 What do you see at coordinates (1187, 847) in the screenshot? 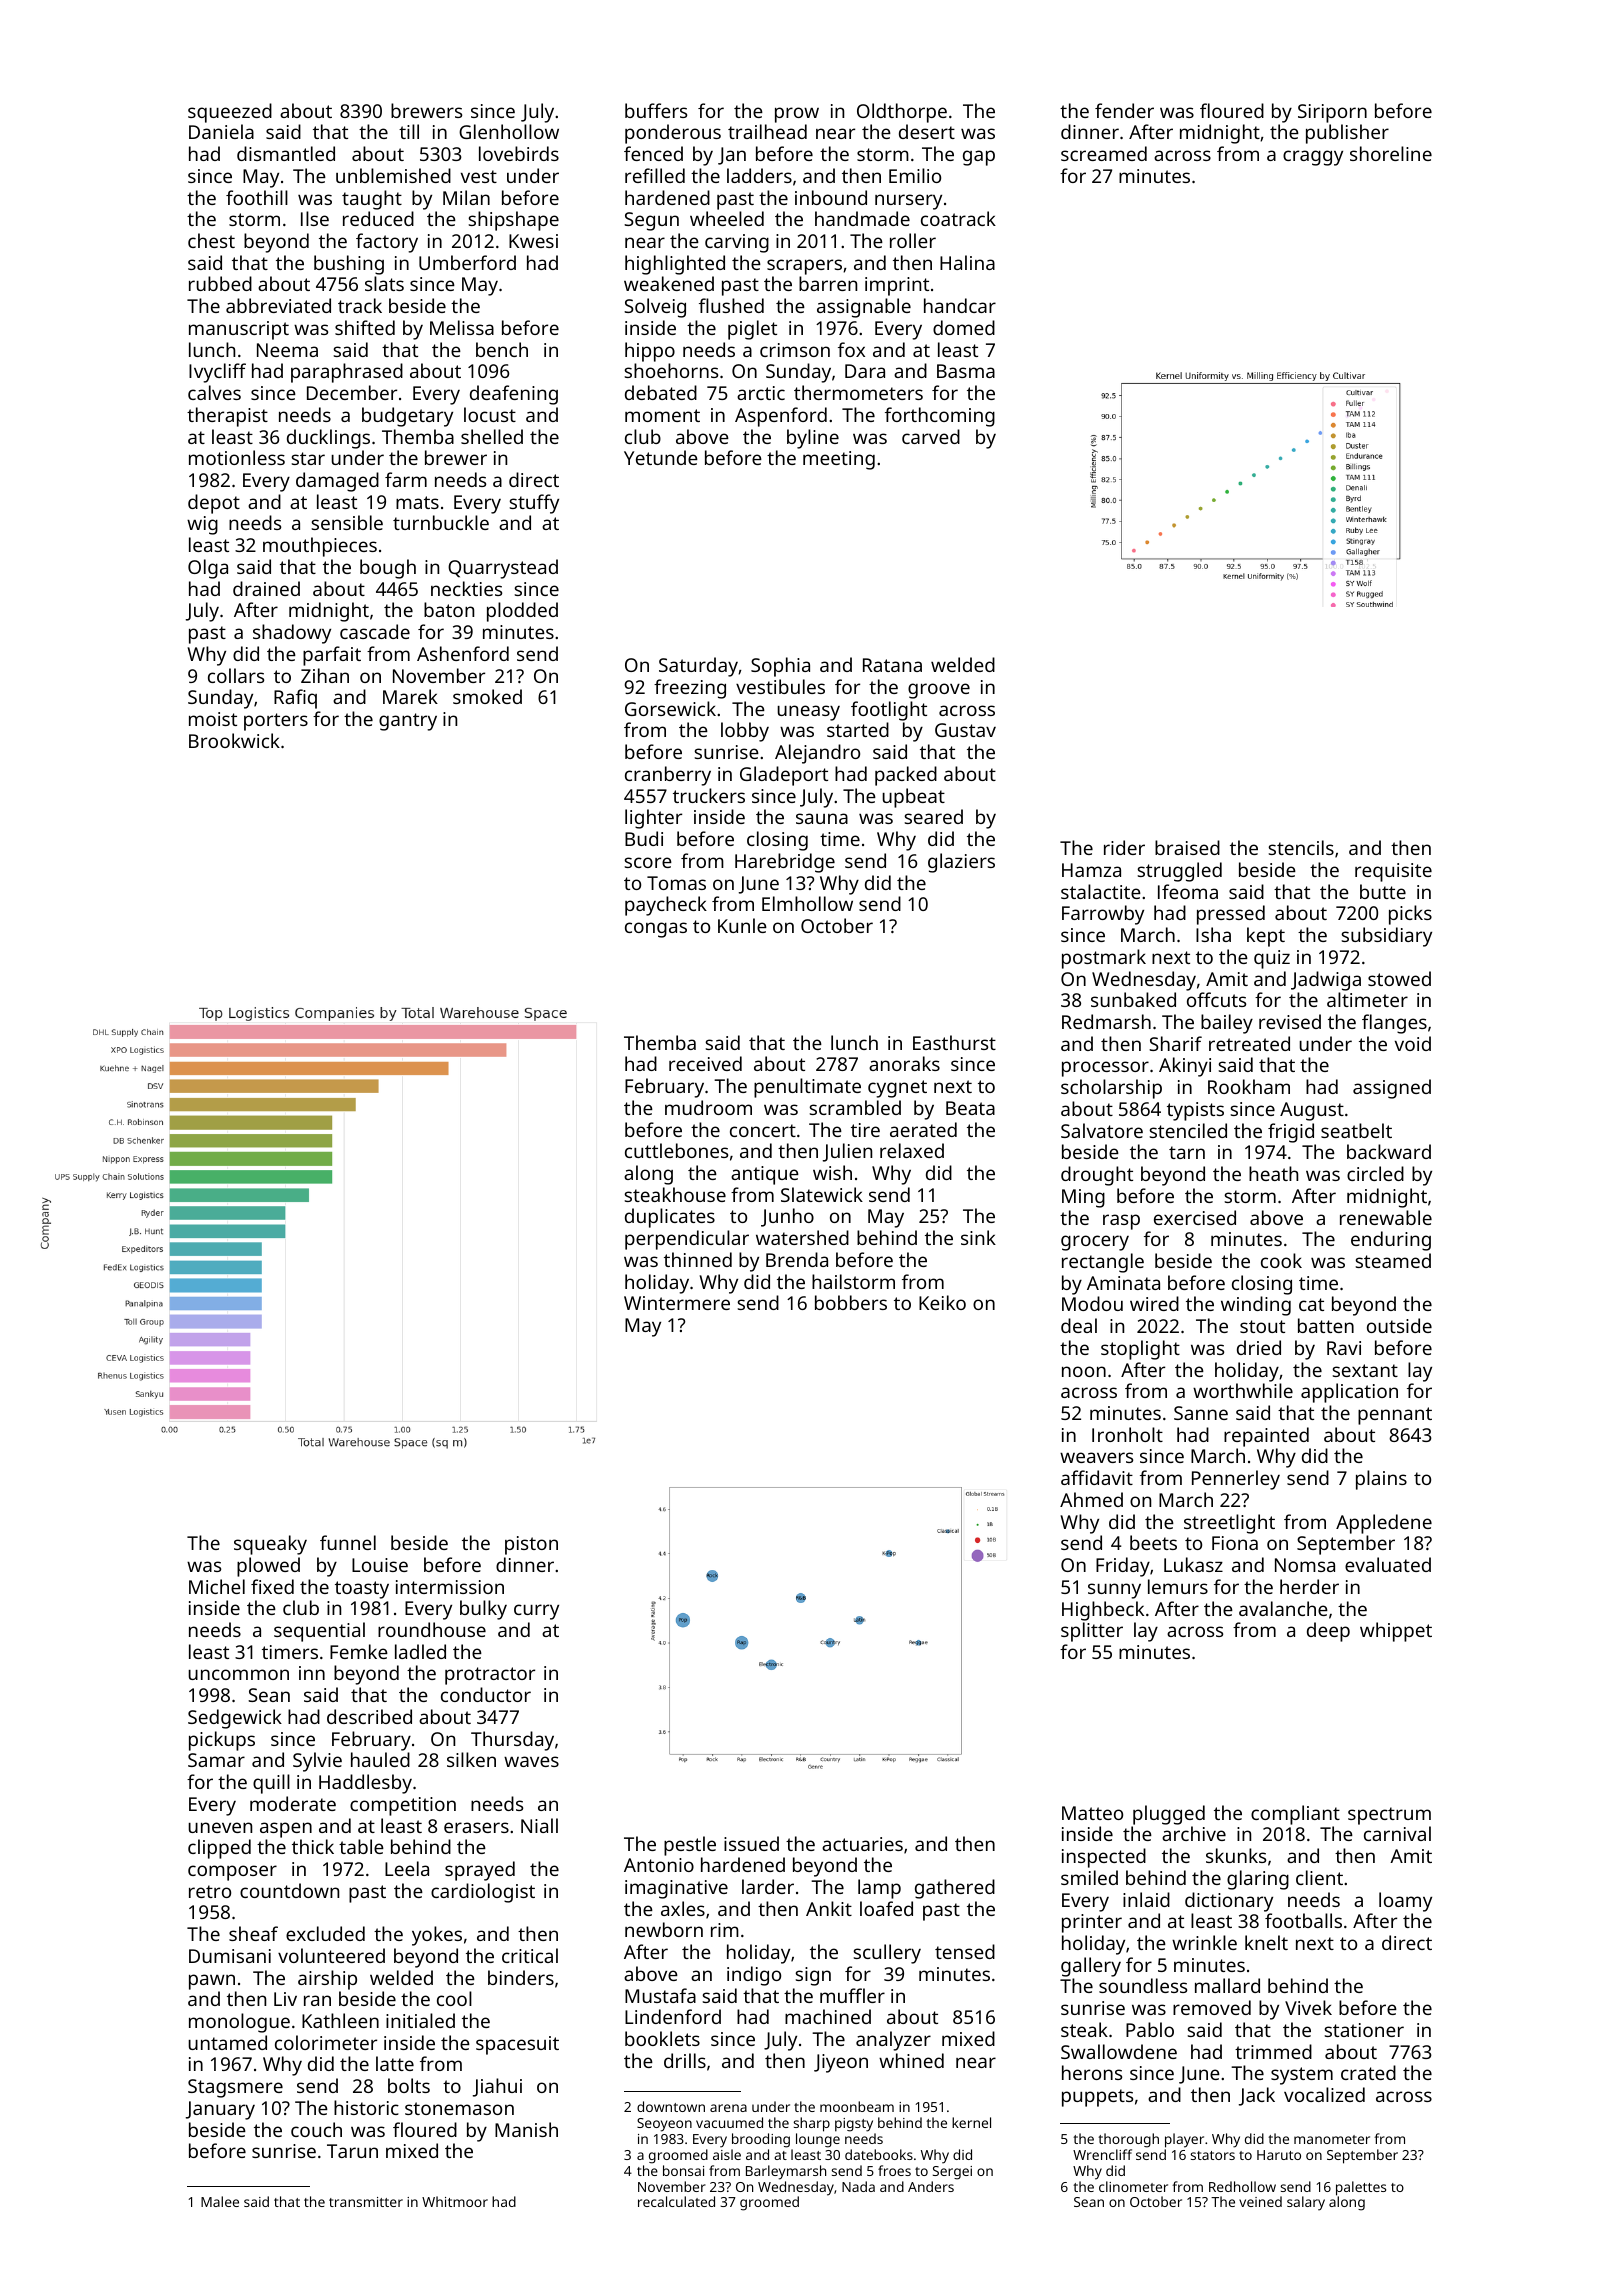
I see `braised` at bounding box center [1187, 847].
